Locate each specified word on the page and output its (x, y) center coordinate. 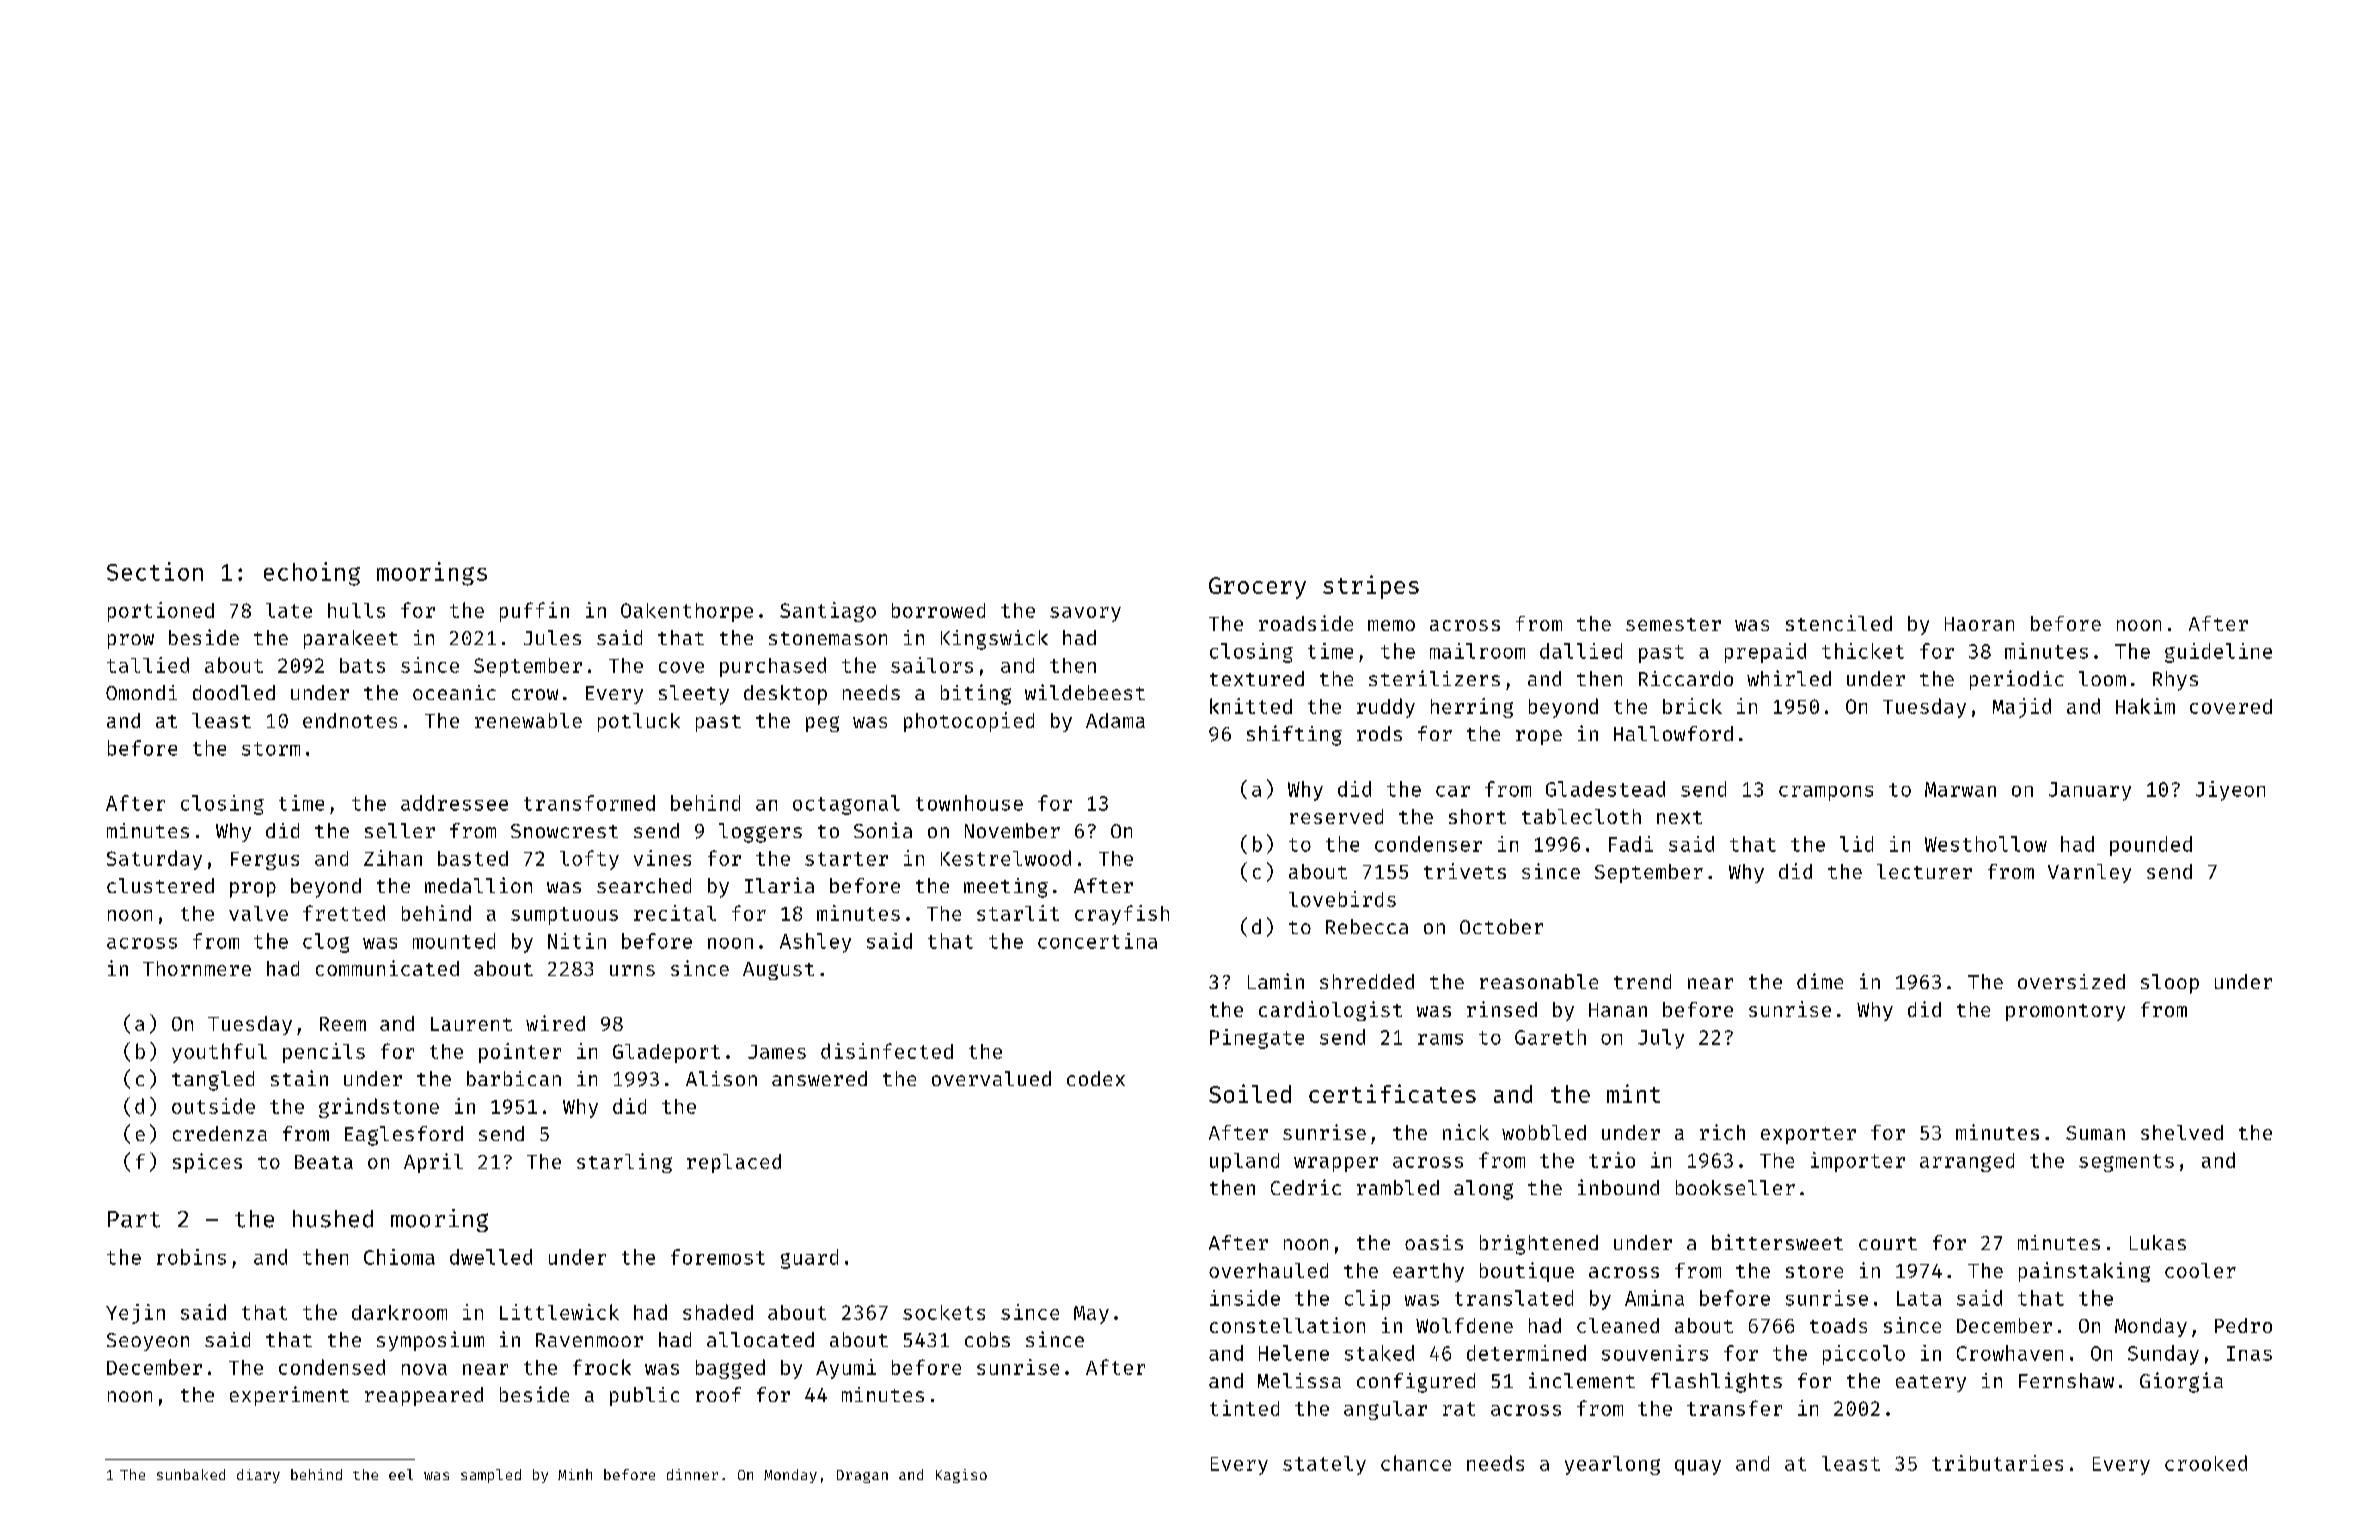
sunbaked (191, 1474)
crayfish (1122, 915)
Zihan (393, 858)
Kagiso (961, 1476)
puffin (534, 612)
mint (1633, 1093)
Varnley (2089, 873)
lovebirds (1342, 899)
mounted (454, 941)
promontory (2065, 1012)
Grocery (1257, 588)
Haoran (1979, 624)
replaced (734, 1163)
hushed (333, 1219)
